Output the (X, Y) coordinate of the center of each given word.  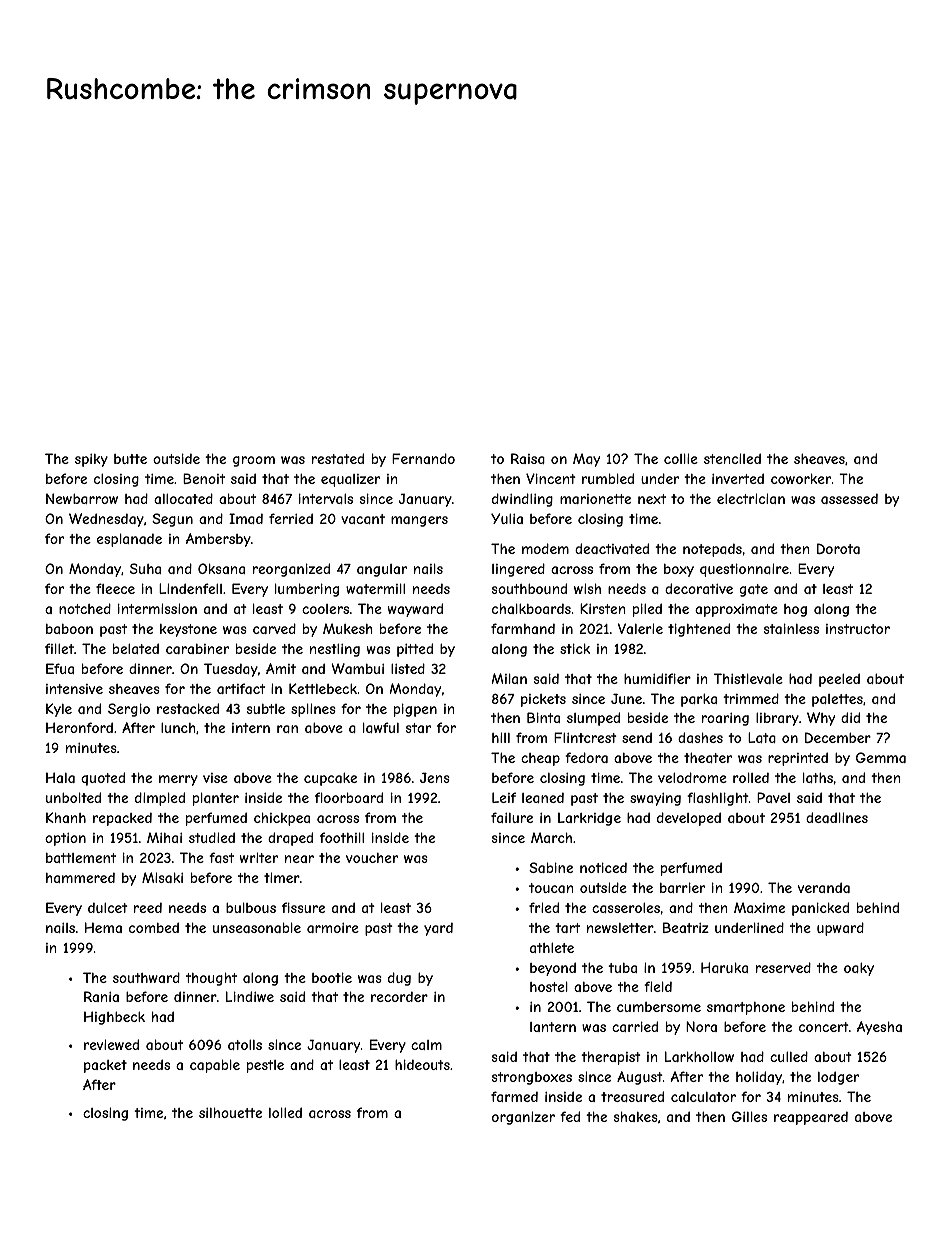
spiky (91, 460)
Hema (103, 927)
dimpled (160, 799)
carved (274, 628)
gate (753, 590)
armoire (333, 928)
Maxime (759, 907)
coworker (801, 478)
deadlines (837, 817)
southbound (529, 588)
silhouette (230, 1112)
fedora (586, 757)
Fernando (423, 458)
